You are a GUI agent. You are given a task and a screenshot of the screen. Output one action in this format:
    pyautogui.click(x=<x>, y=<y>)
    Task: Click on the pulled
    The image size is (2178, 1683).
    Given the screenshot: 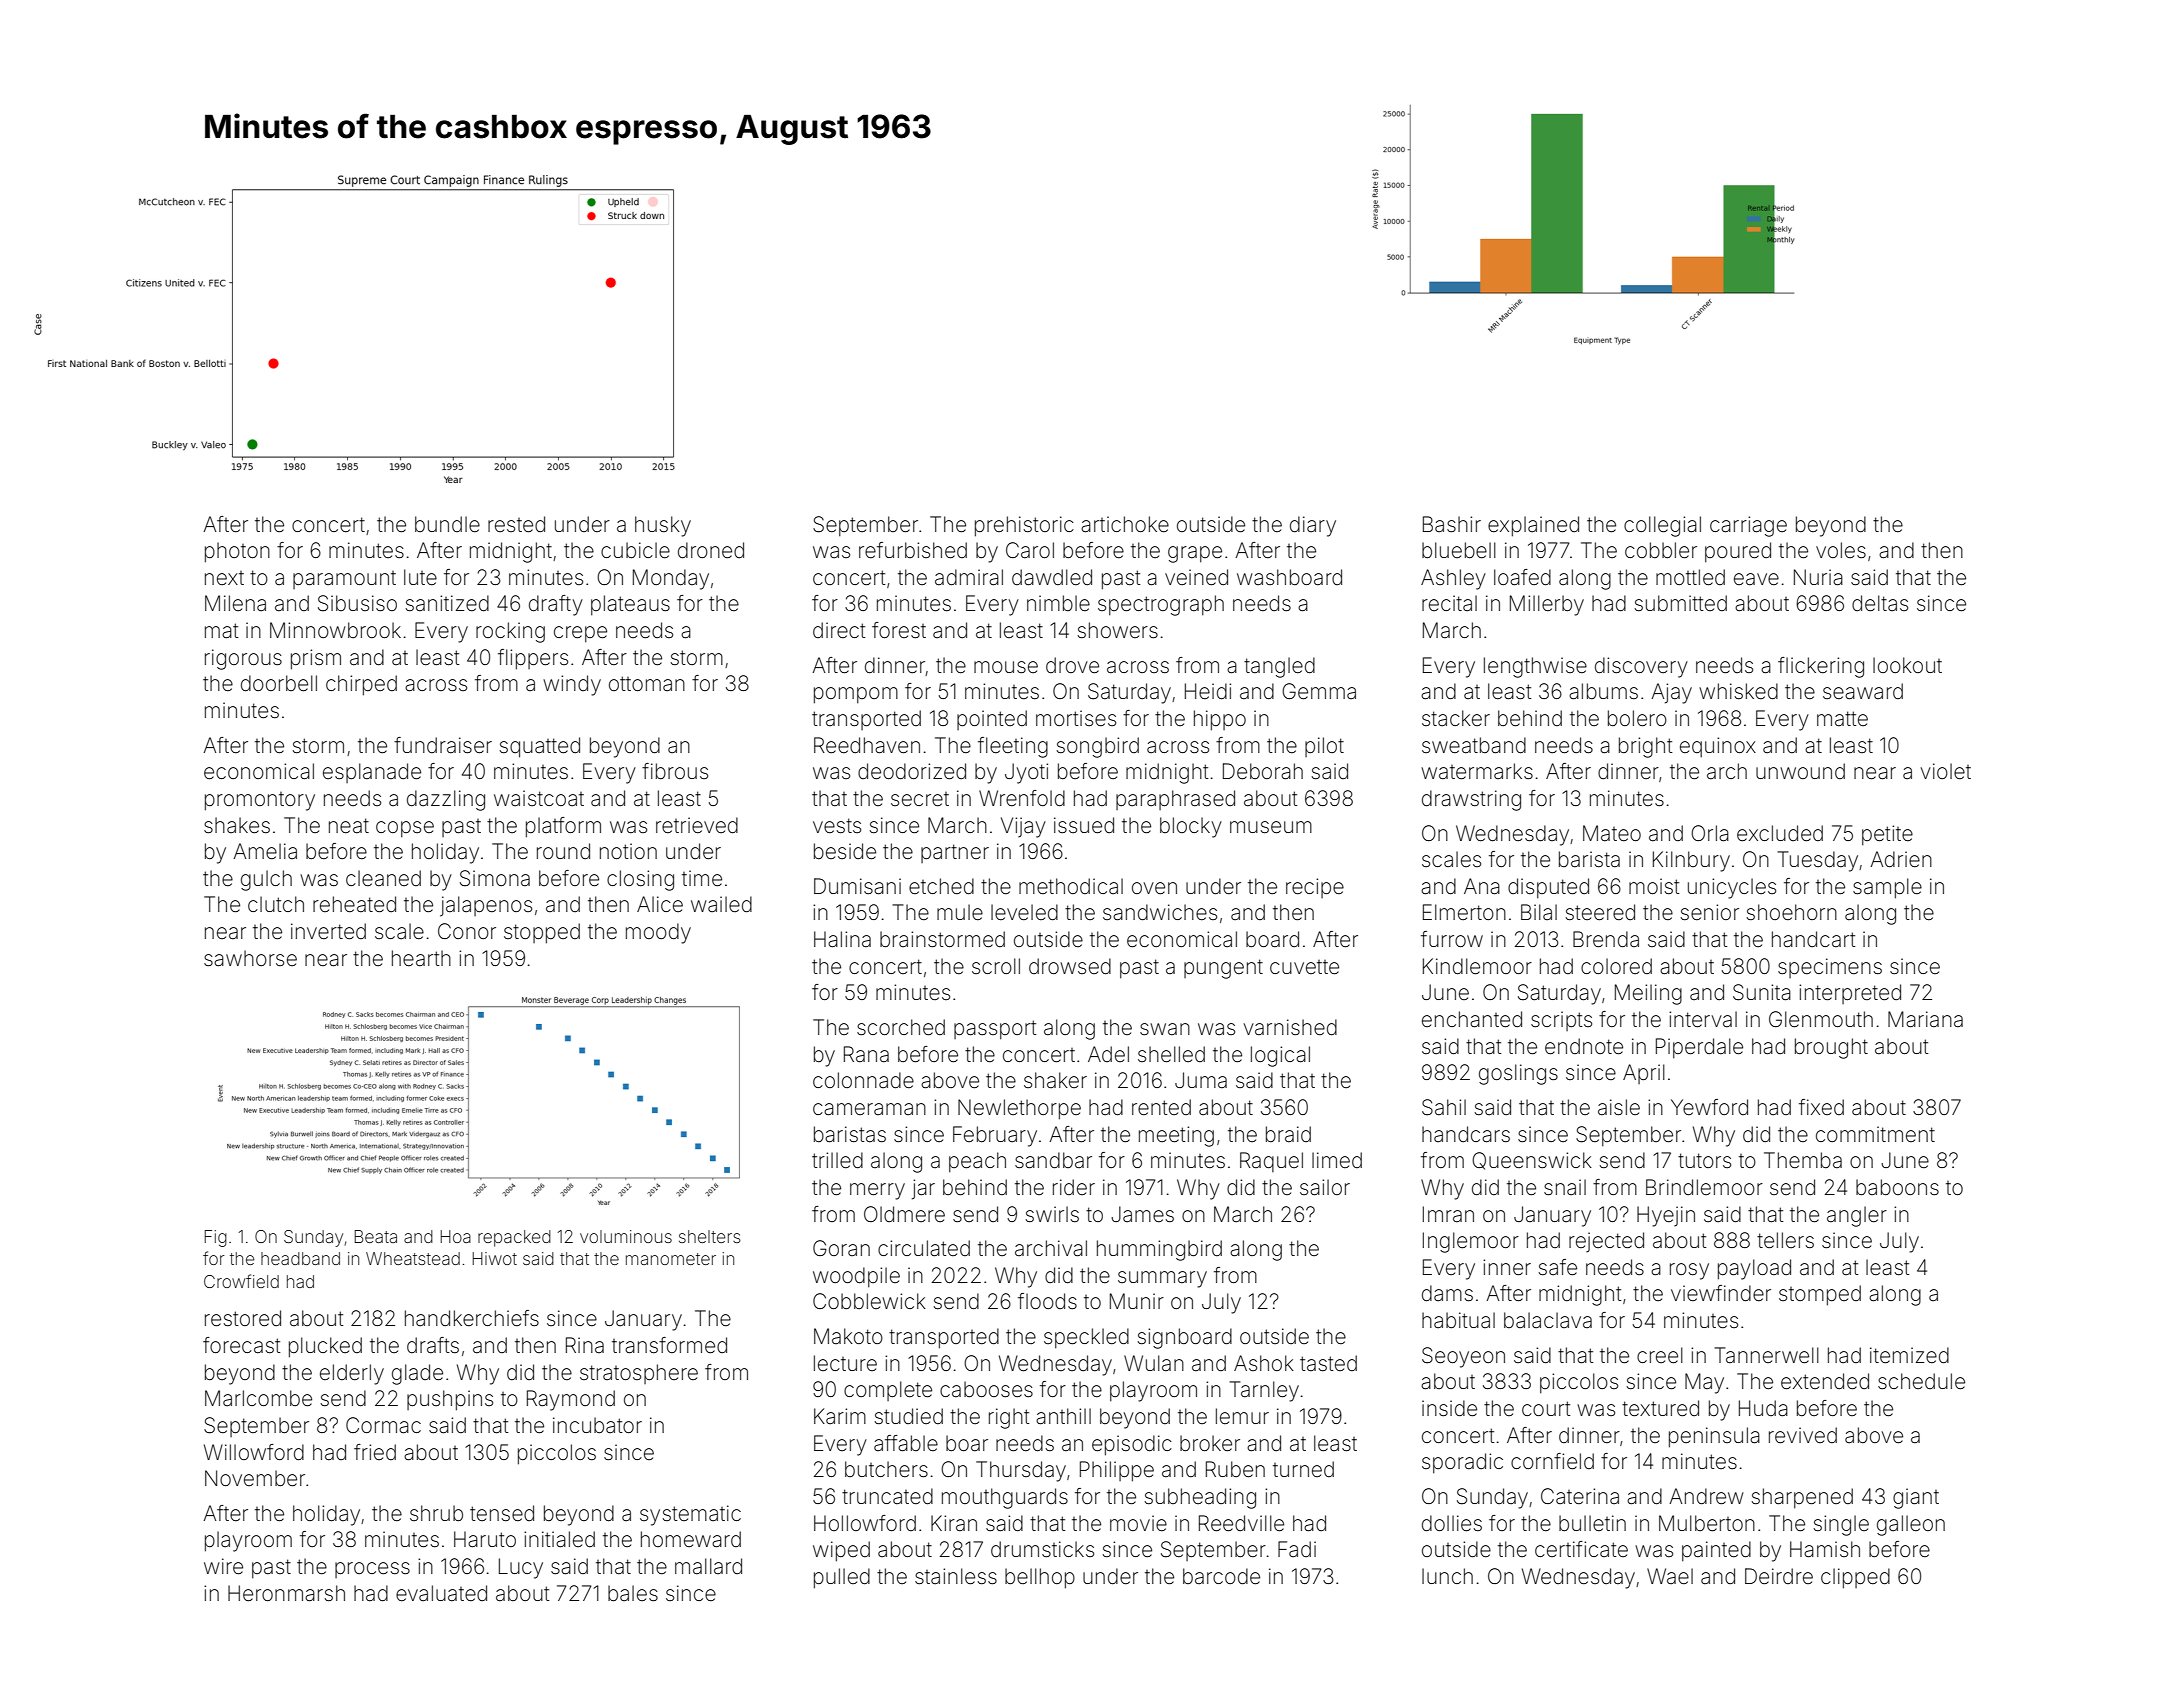 What is the action you would take?
    pyautogui.click(x=842, y=1578)
